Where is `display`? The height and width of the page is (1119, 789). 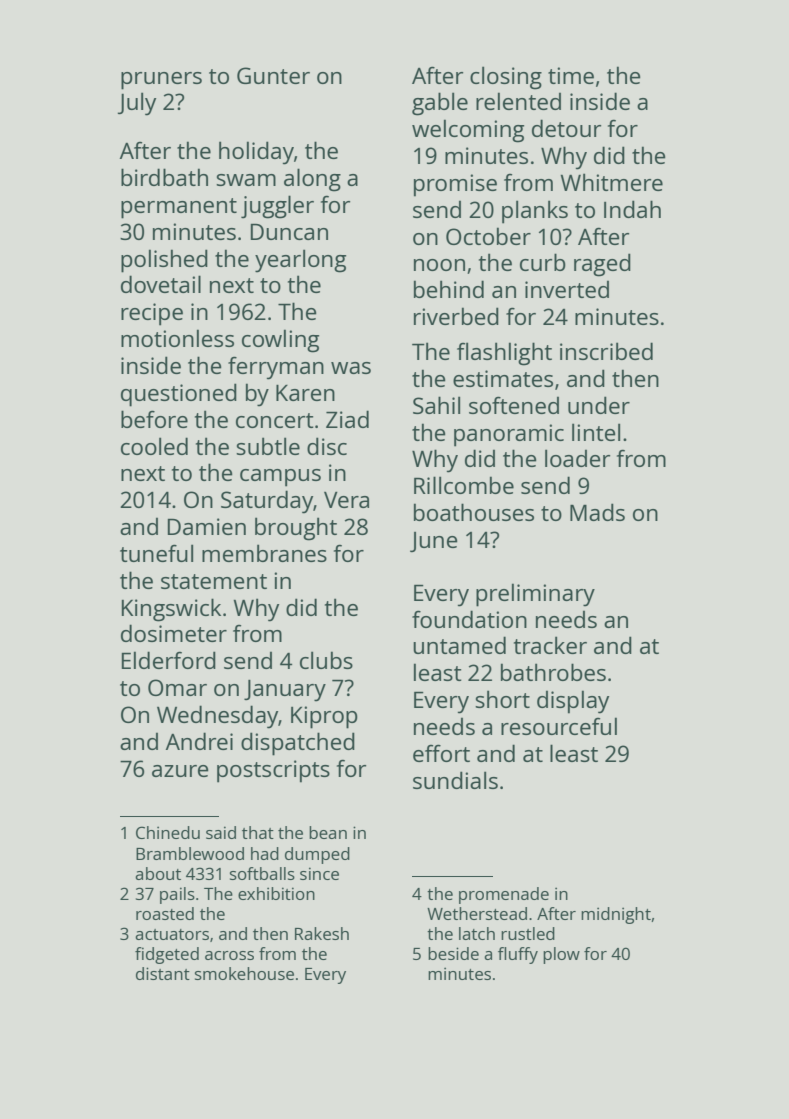
display is located at coordinates (573, 702).
